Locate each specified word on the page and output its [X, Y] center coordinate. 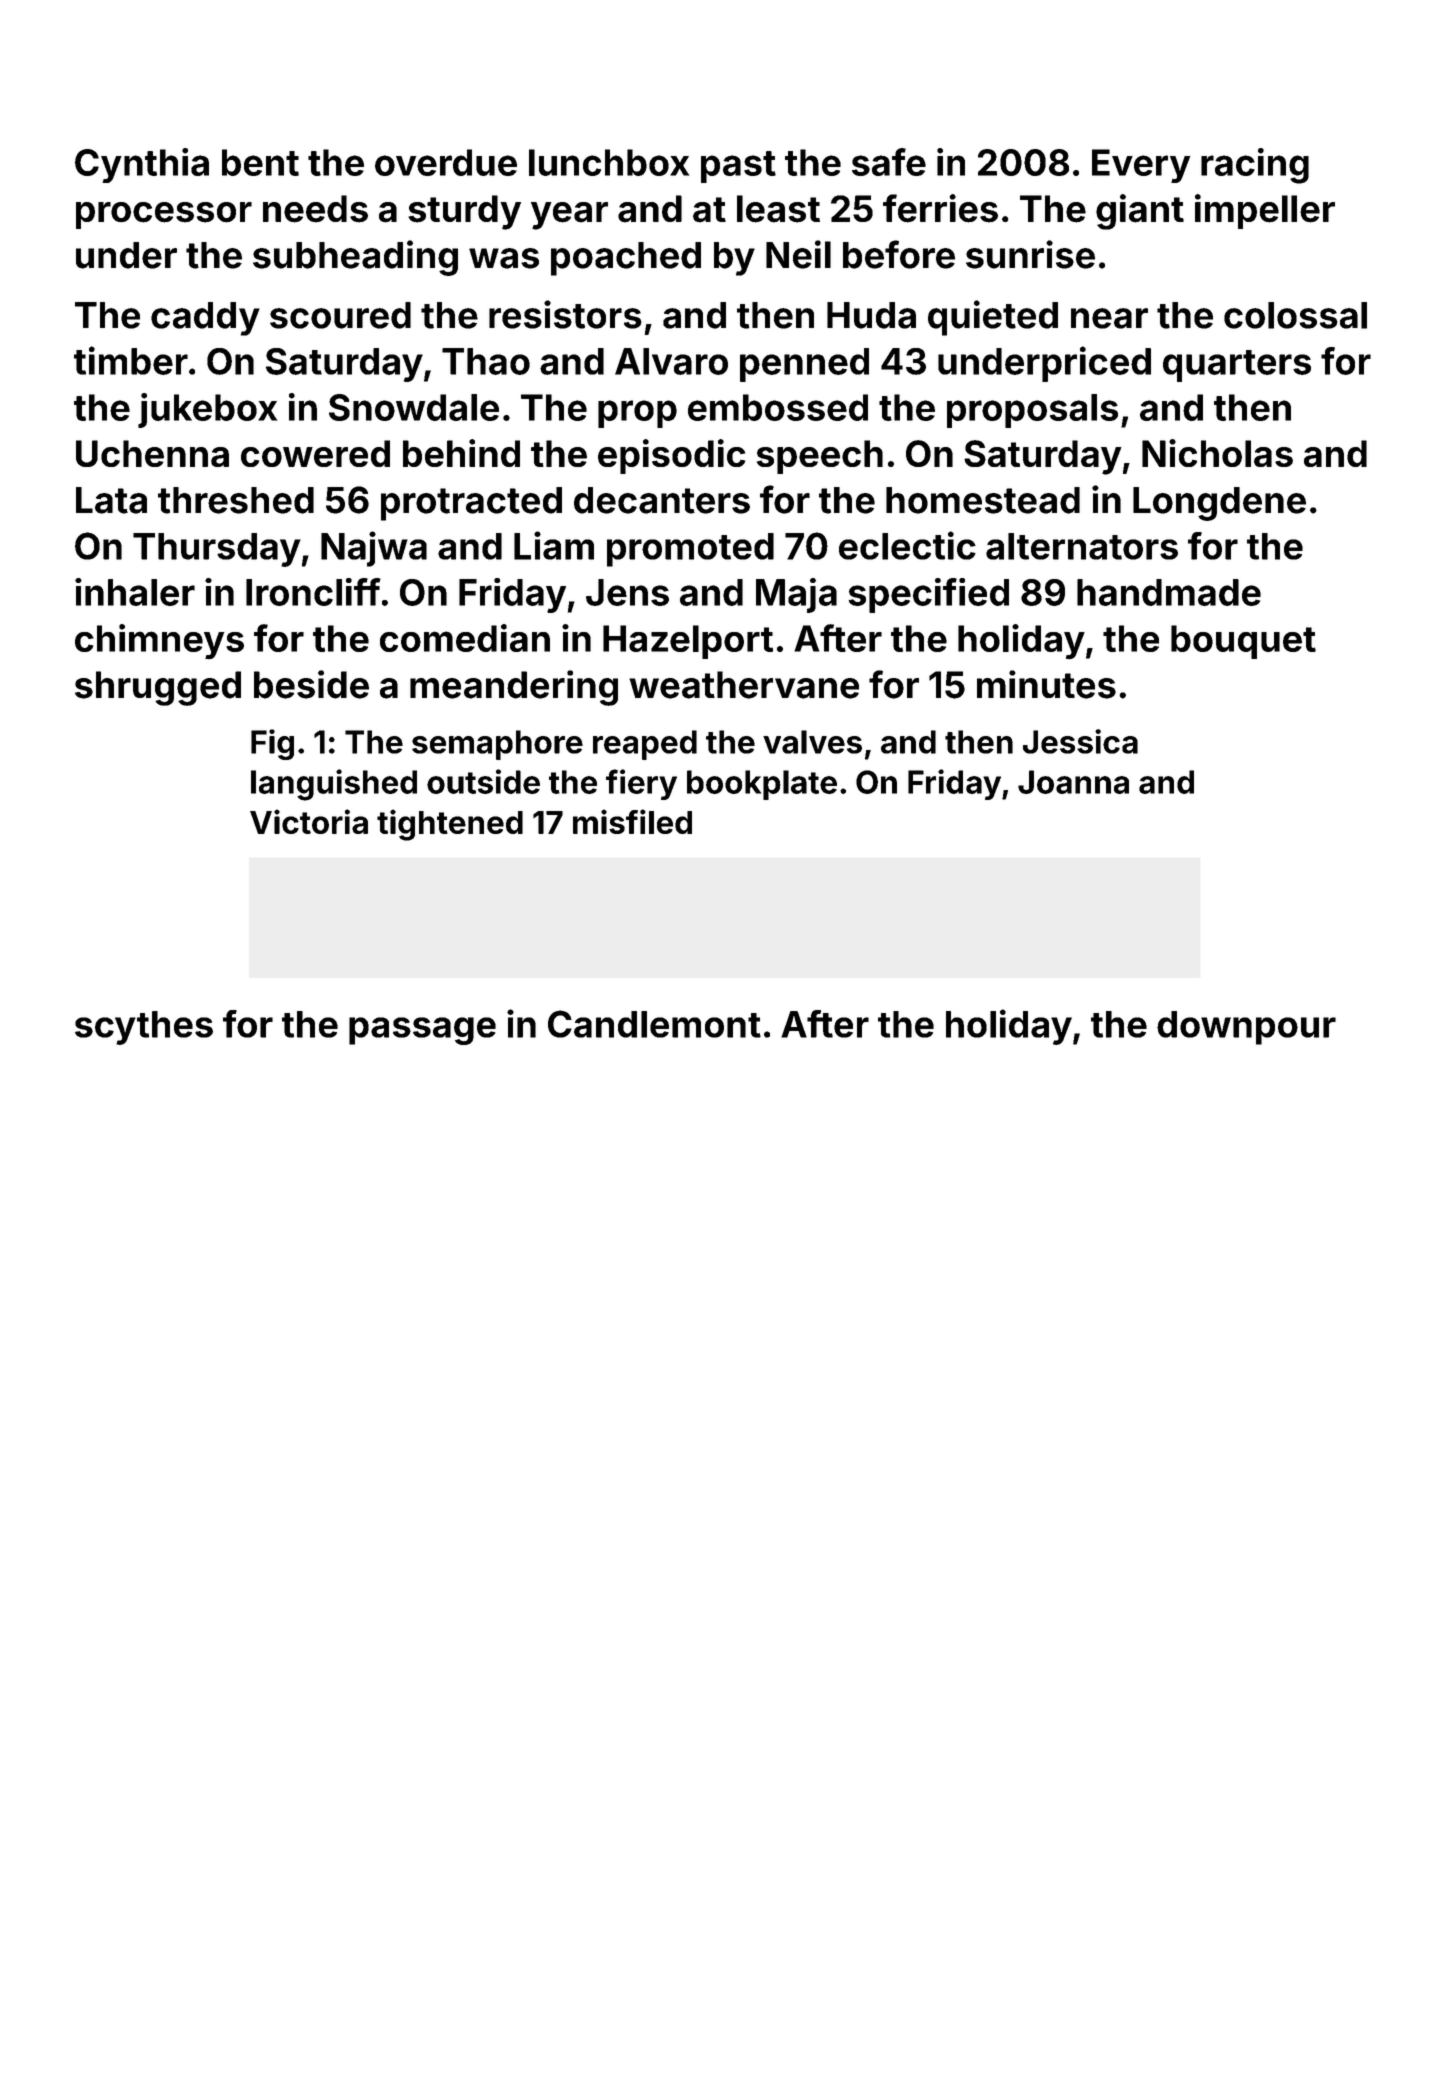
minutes [1046, 684]
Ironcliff [313, 592]
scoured [340, 315]
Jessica [1080, 741]
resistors [565, 314]
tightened [450, 825]
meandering [514, 688]
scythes [144, 1028]
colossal [1295, 315]
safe [889, 162]
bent [260, 162]
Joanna [1073, 782]
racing [1255, 166]
